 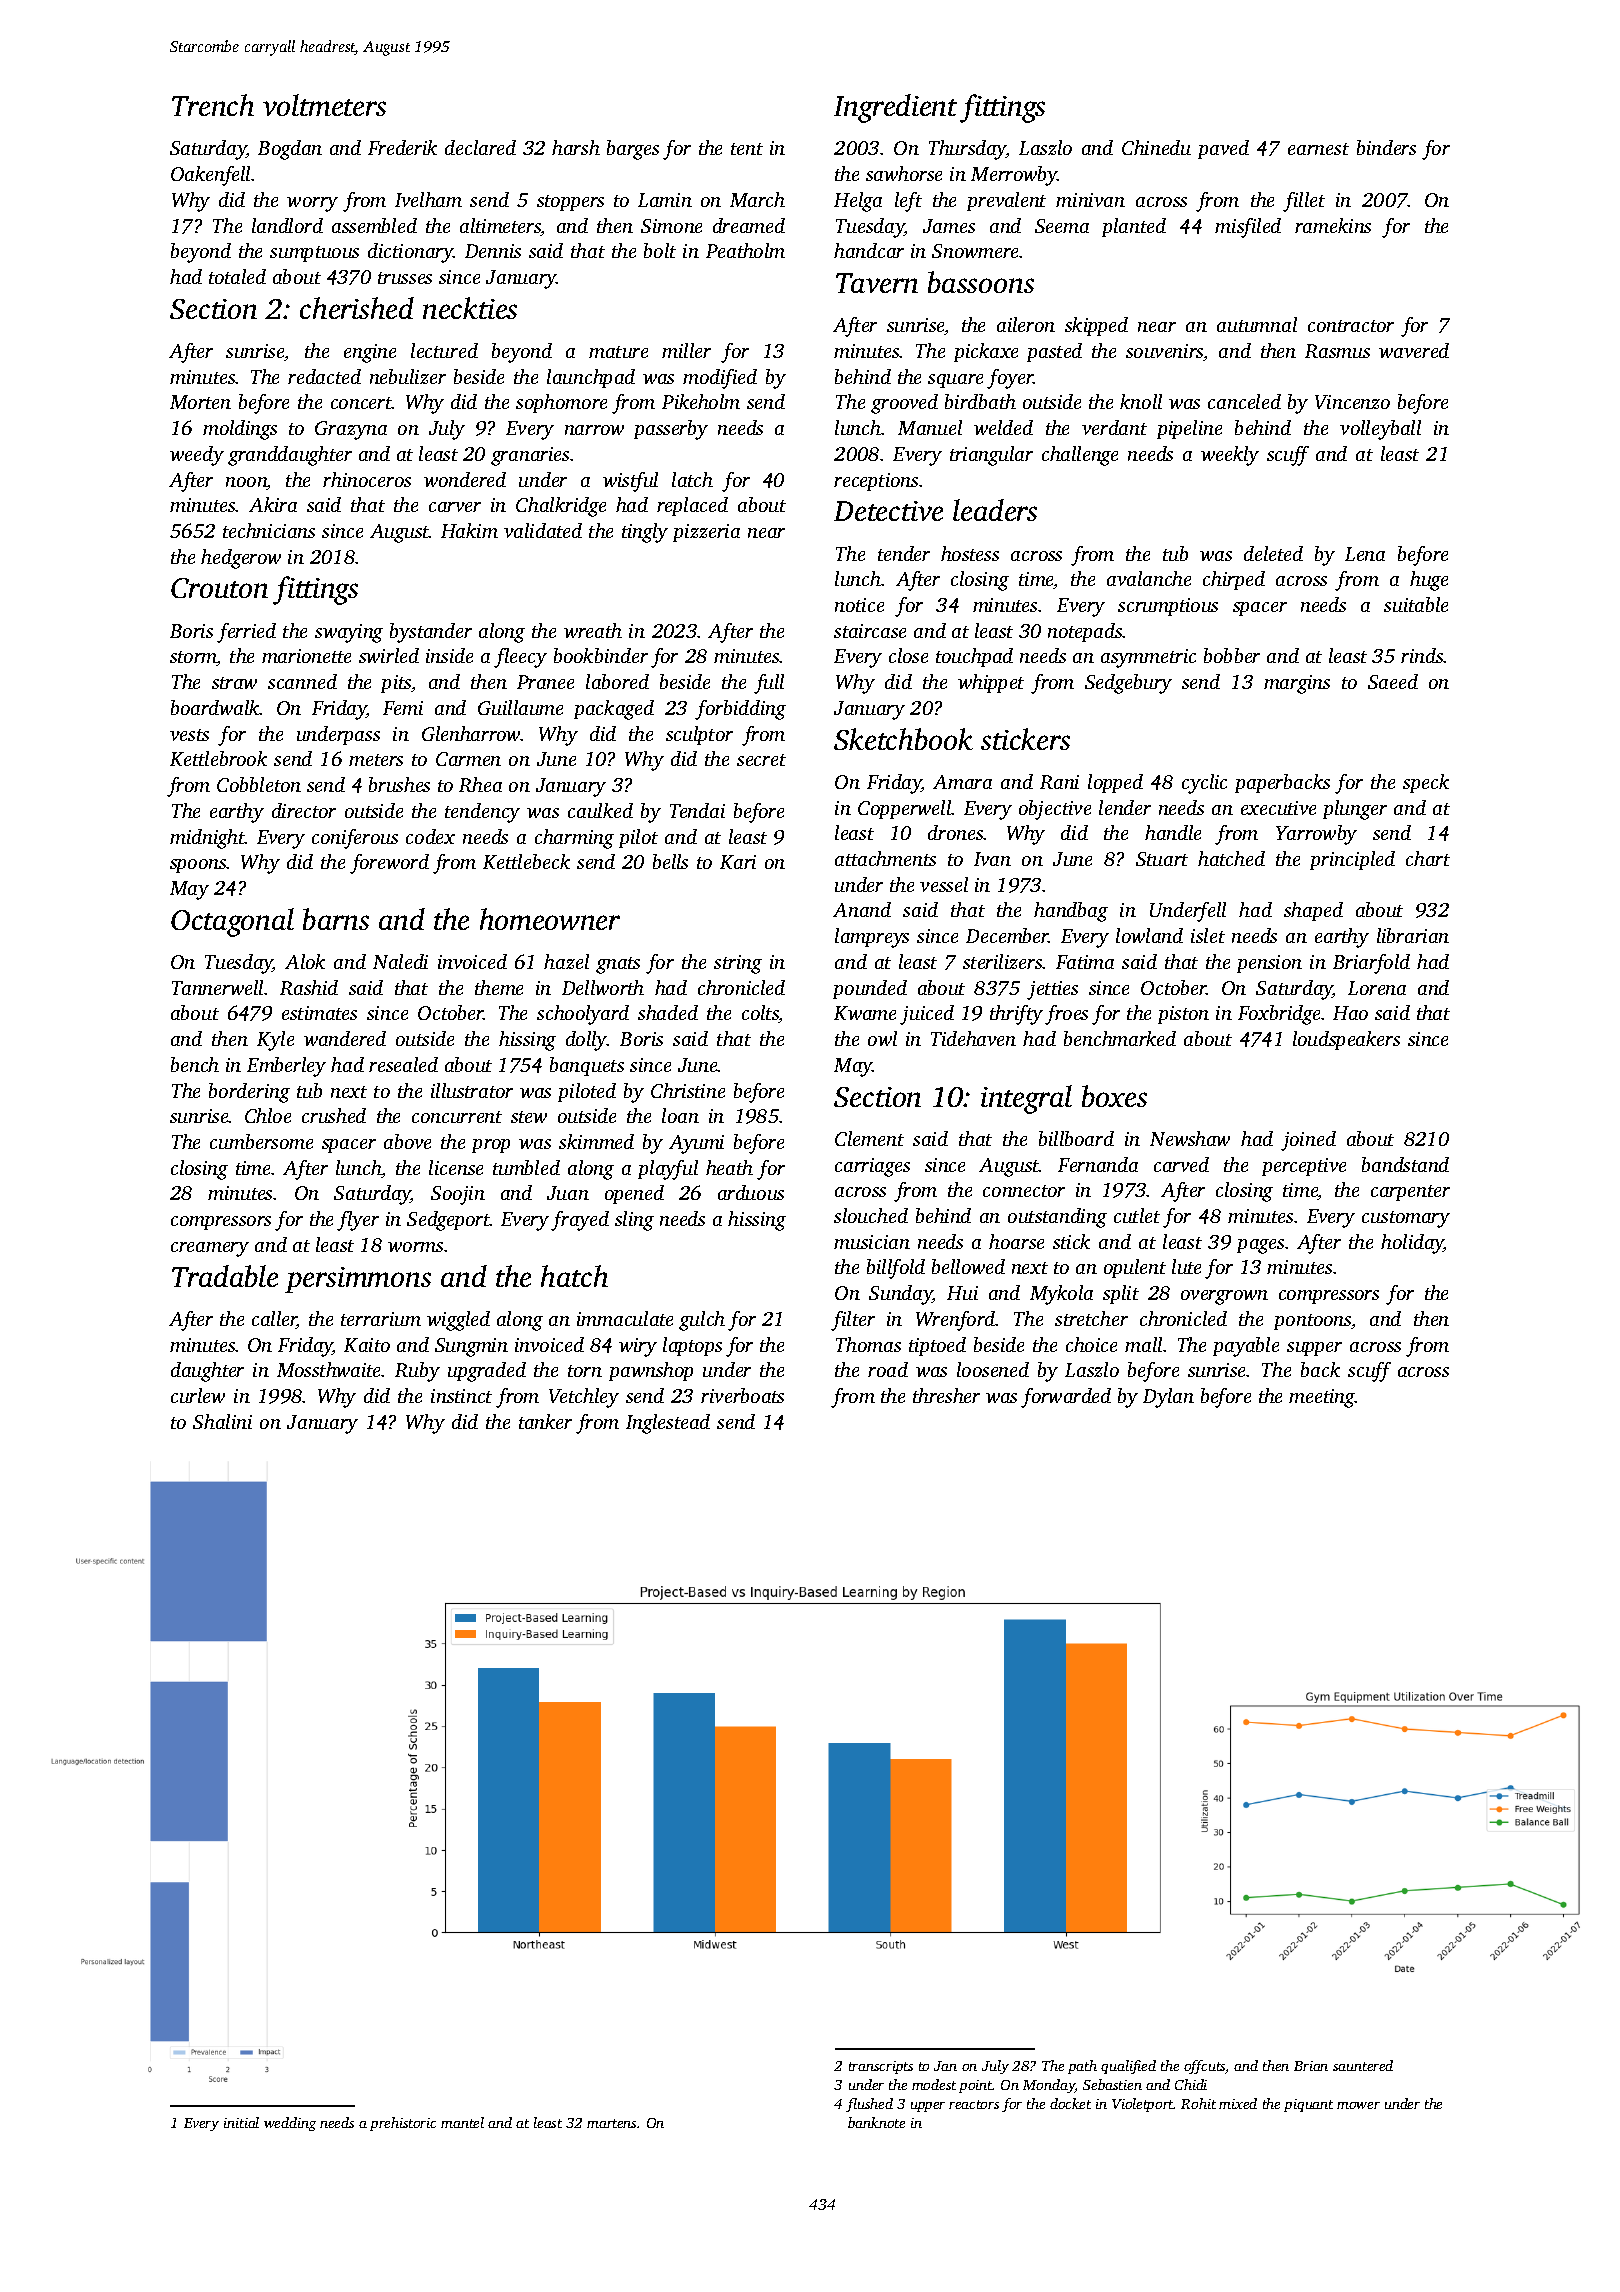 What do you see at coordinates (222, 1421) in the screenshot?
I see `Shalini` at bounding box center [222, 1421].
